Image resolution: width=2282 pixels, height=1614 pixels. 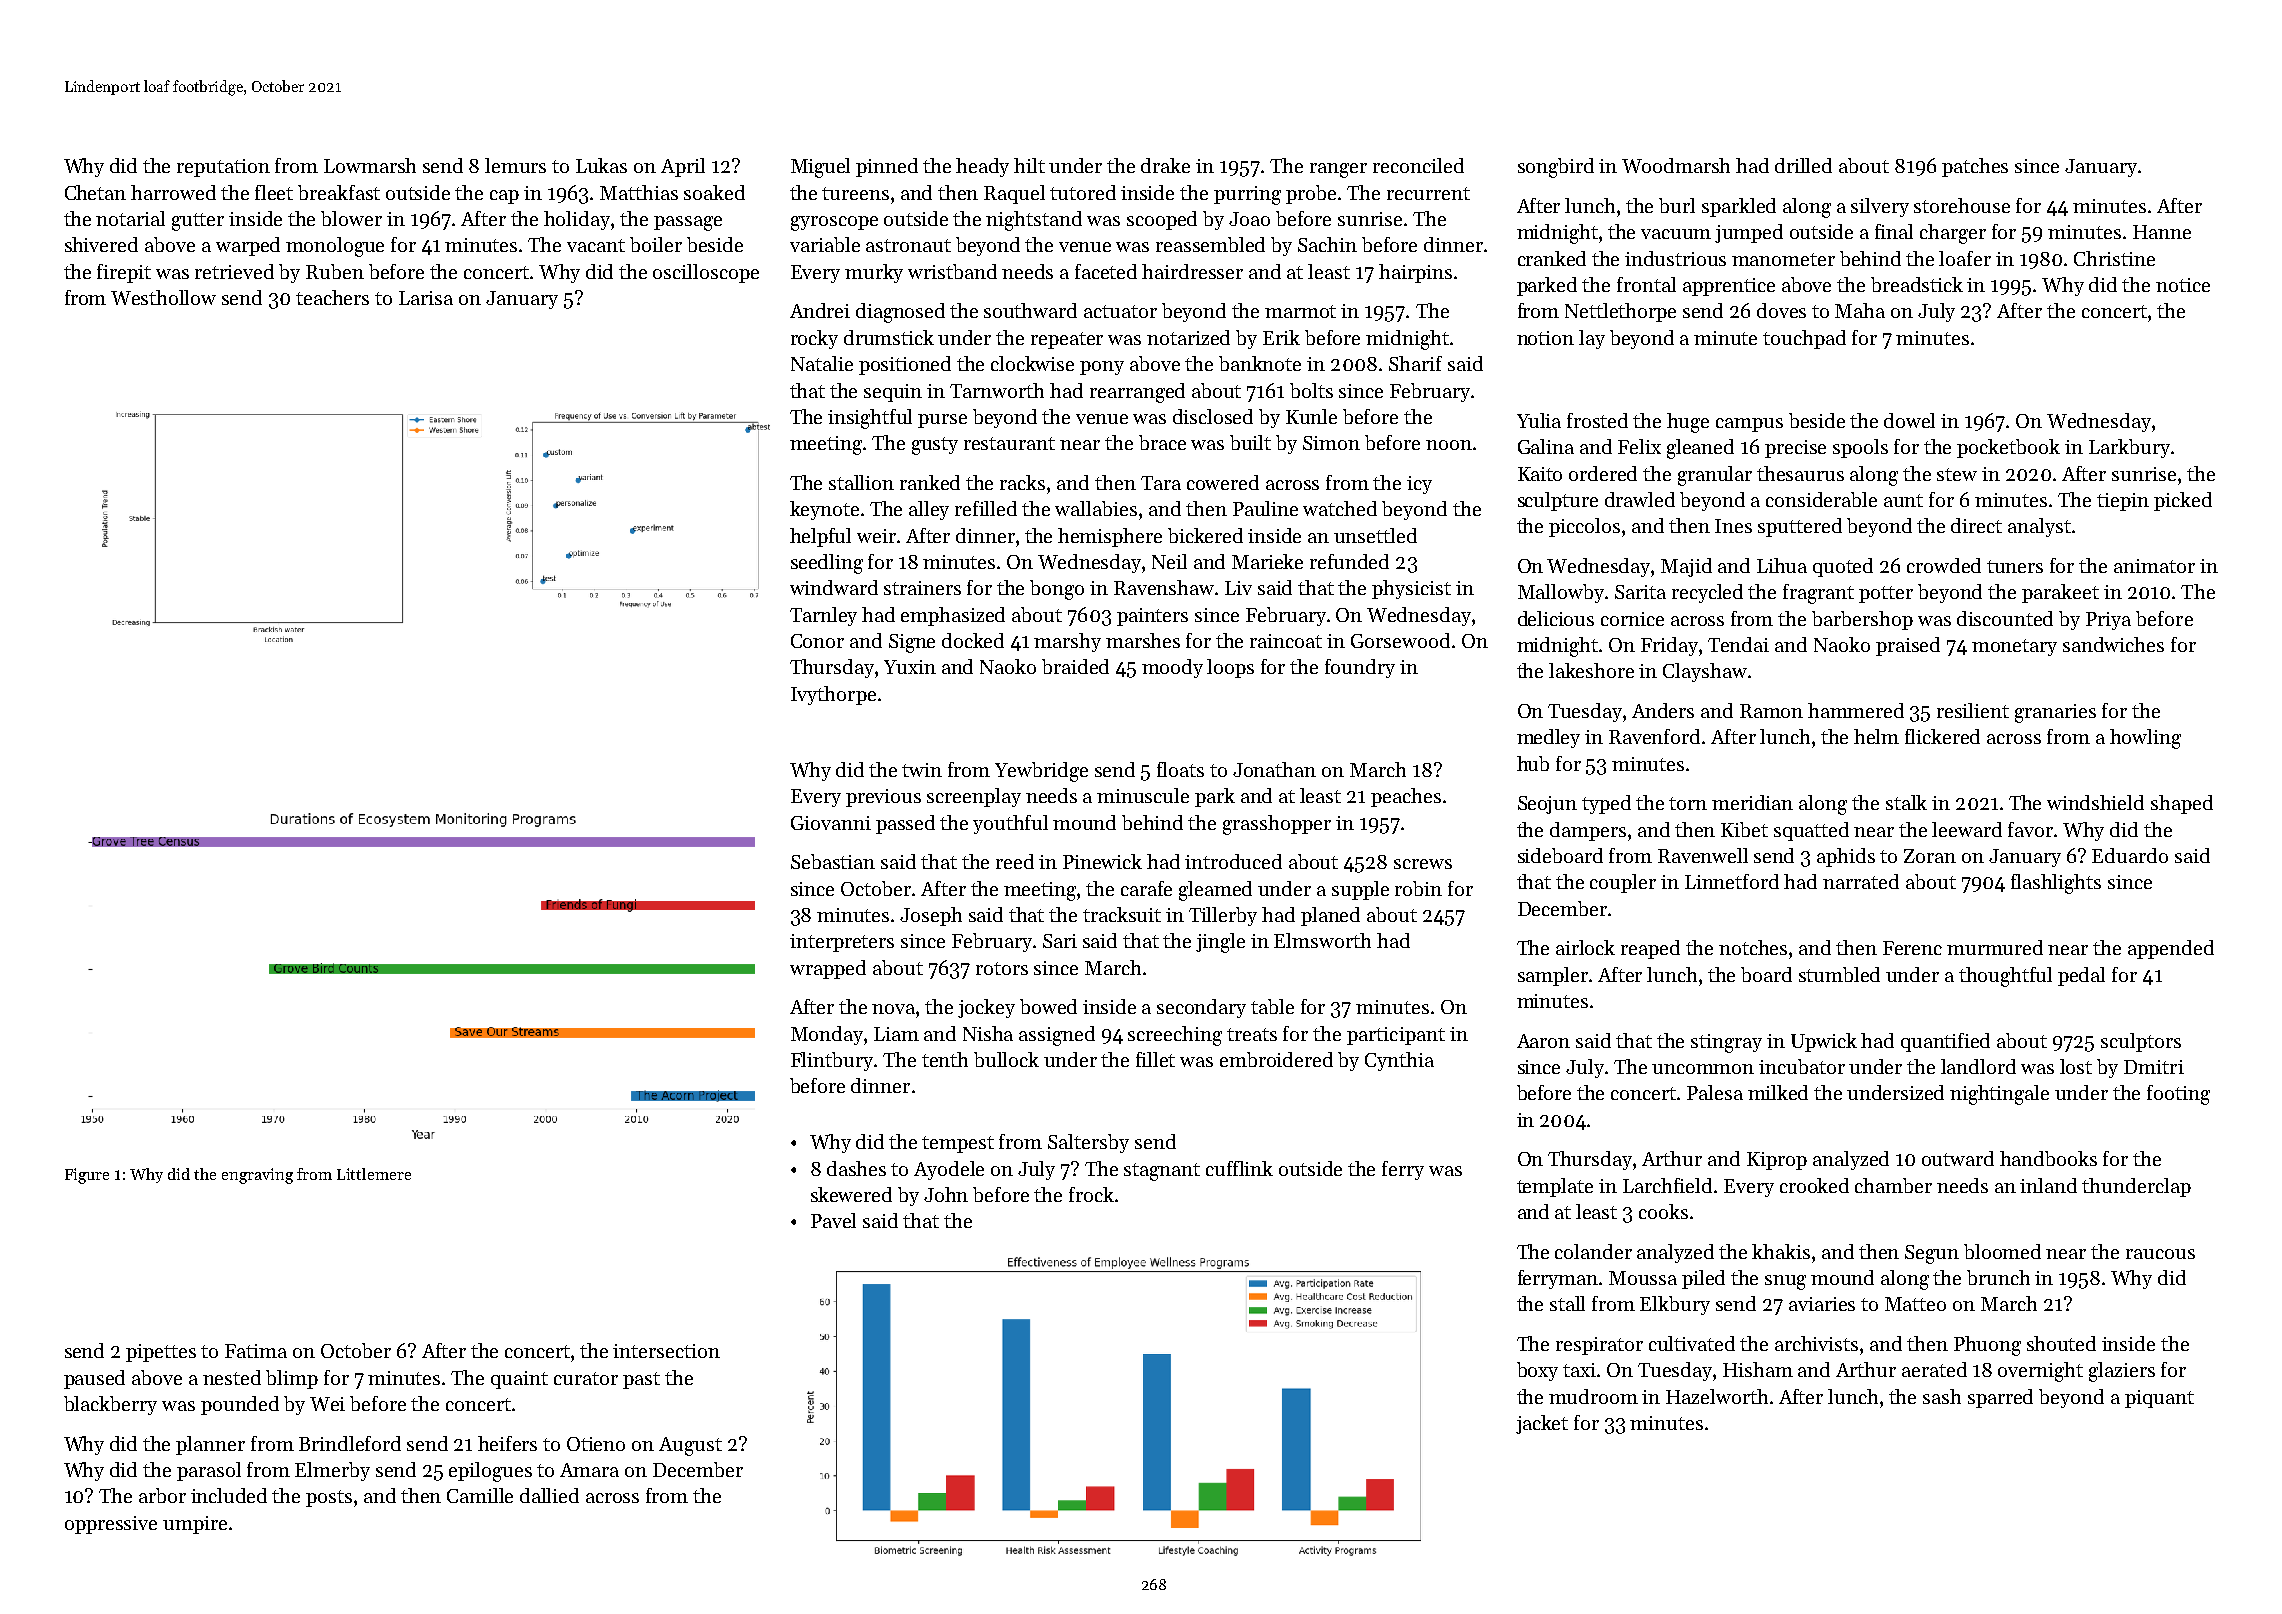 What do you see at coordinates (828, 969) in the screenshot?
I see `wrapped` at bounding box center [828, 969].
